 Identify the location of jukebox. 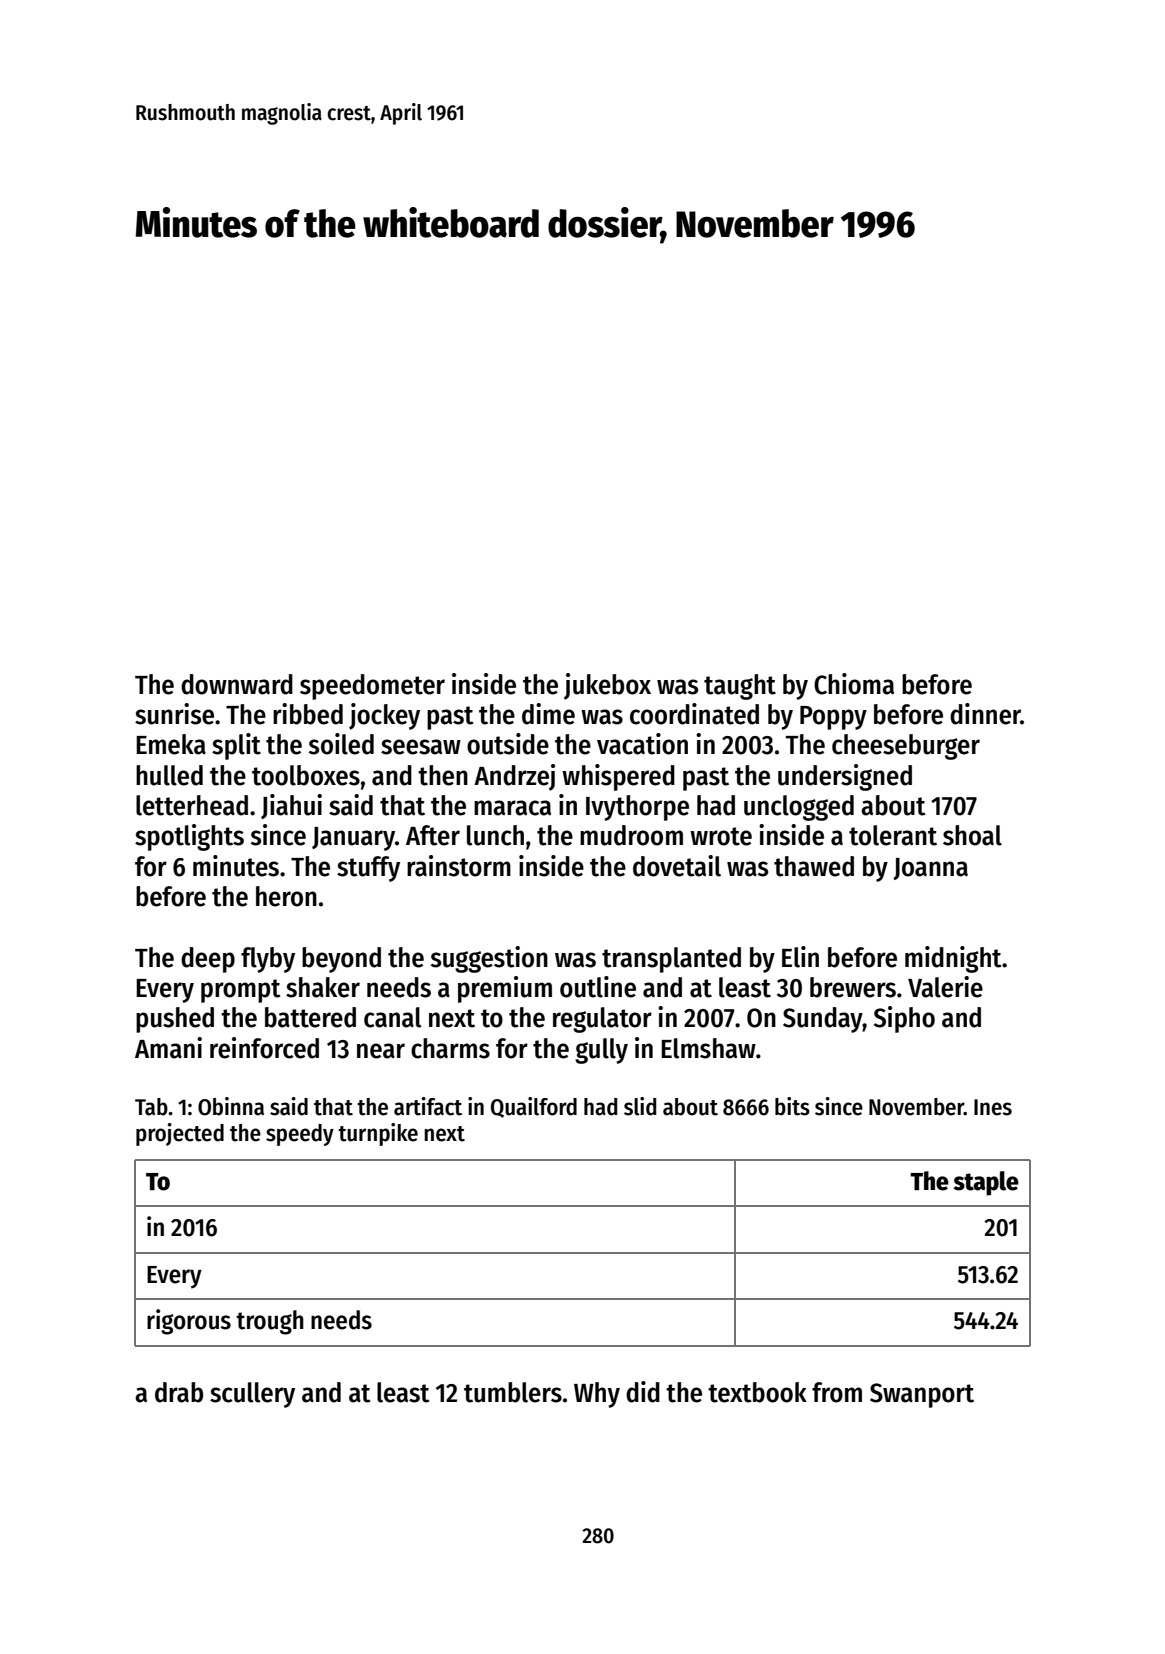
(607, 686).
